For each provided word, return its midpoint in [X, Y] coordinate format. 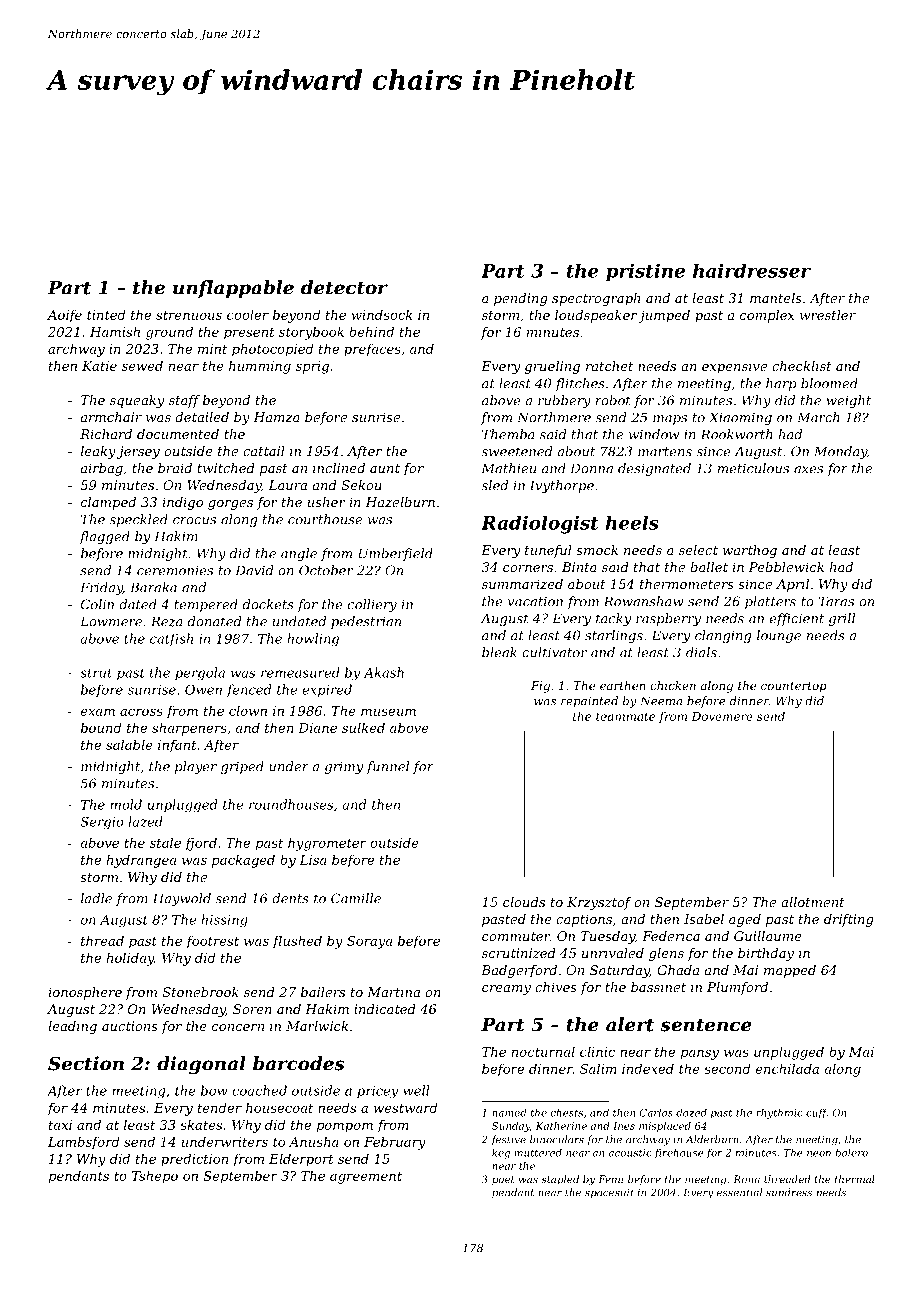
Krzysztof [599, 903]
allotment [813, 902]
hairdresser [752, 271]
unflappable [233, 289]
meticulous [753, 468]
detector [344, 287]
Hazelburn [400, 502]
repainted [589, 702]
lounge [779, 636]
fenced [249, 690]
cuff [816, 1114]
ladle [96, 898]
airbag [102, 469]
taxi [60, 1125]
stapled [560, 1180]
